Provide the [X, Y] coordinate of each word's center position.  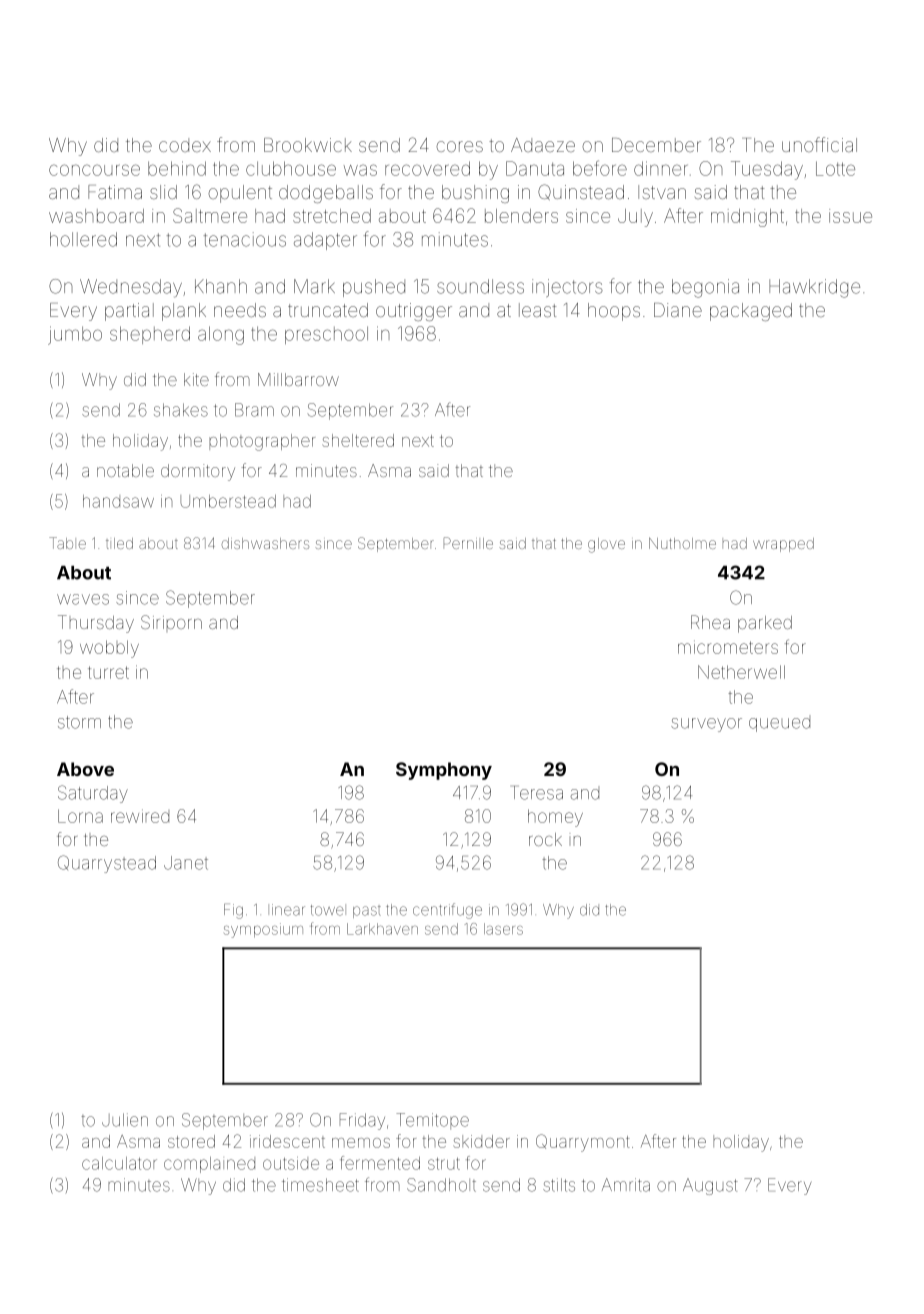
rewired [140, 816]
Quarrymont [583, 1143]
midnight [747, 218]
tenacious [245, 239]
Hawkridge [814, 288]
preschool [326, 335]
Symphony [444, 771]
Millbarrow [298, 379]
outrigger [414, 312]
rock [545, 839]
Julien [125, 1120]
